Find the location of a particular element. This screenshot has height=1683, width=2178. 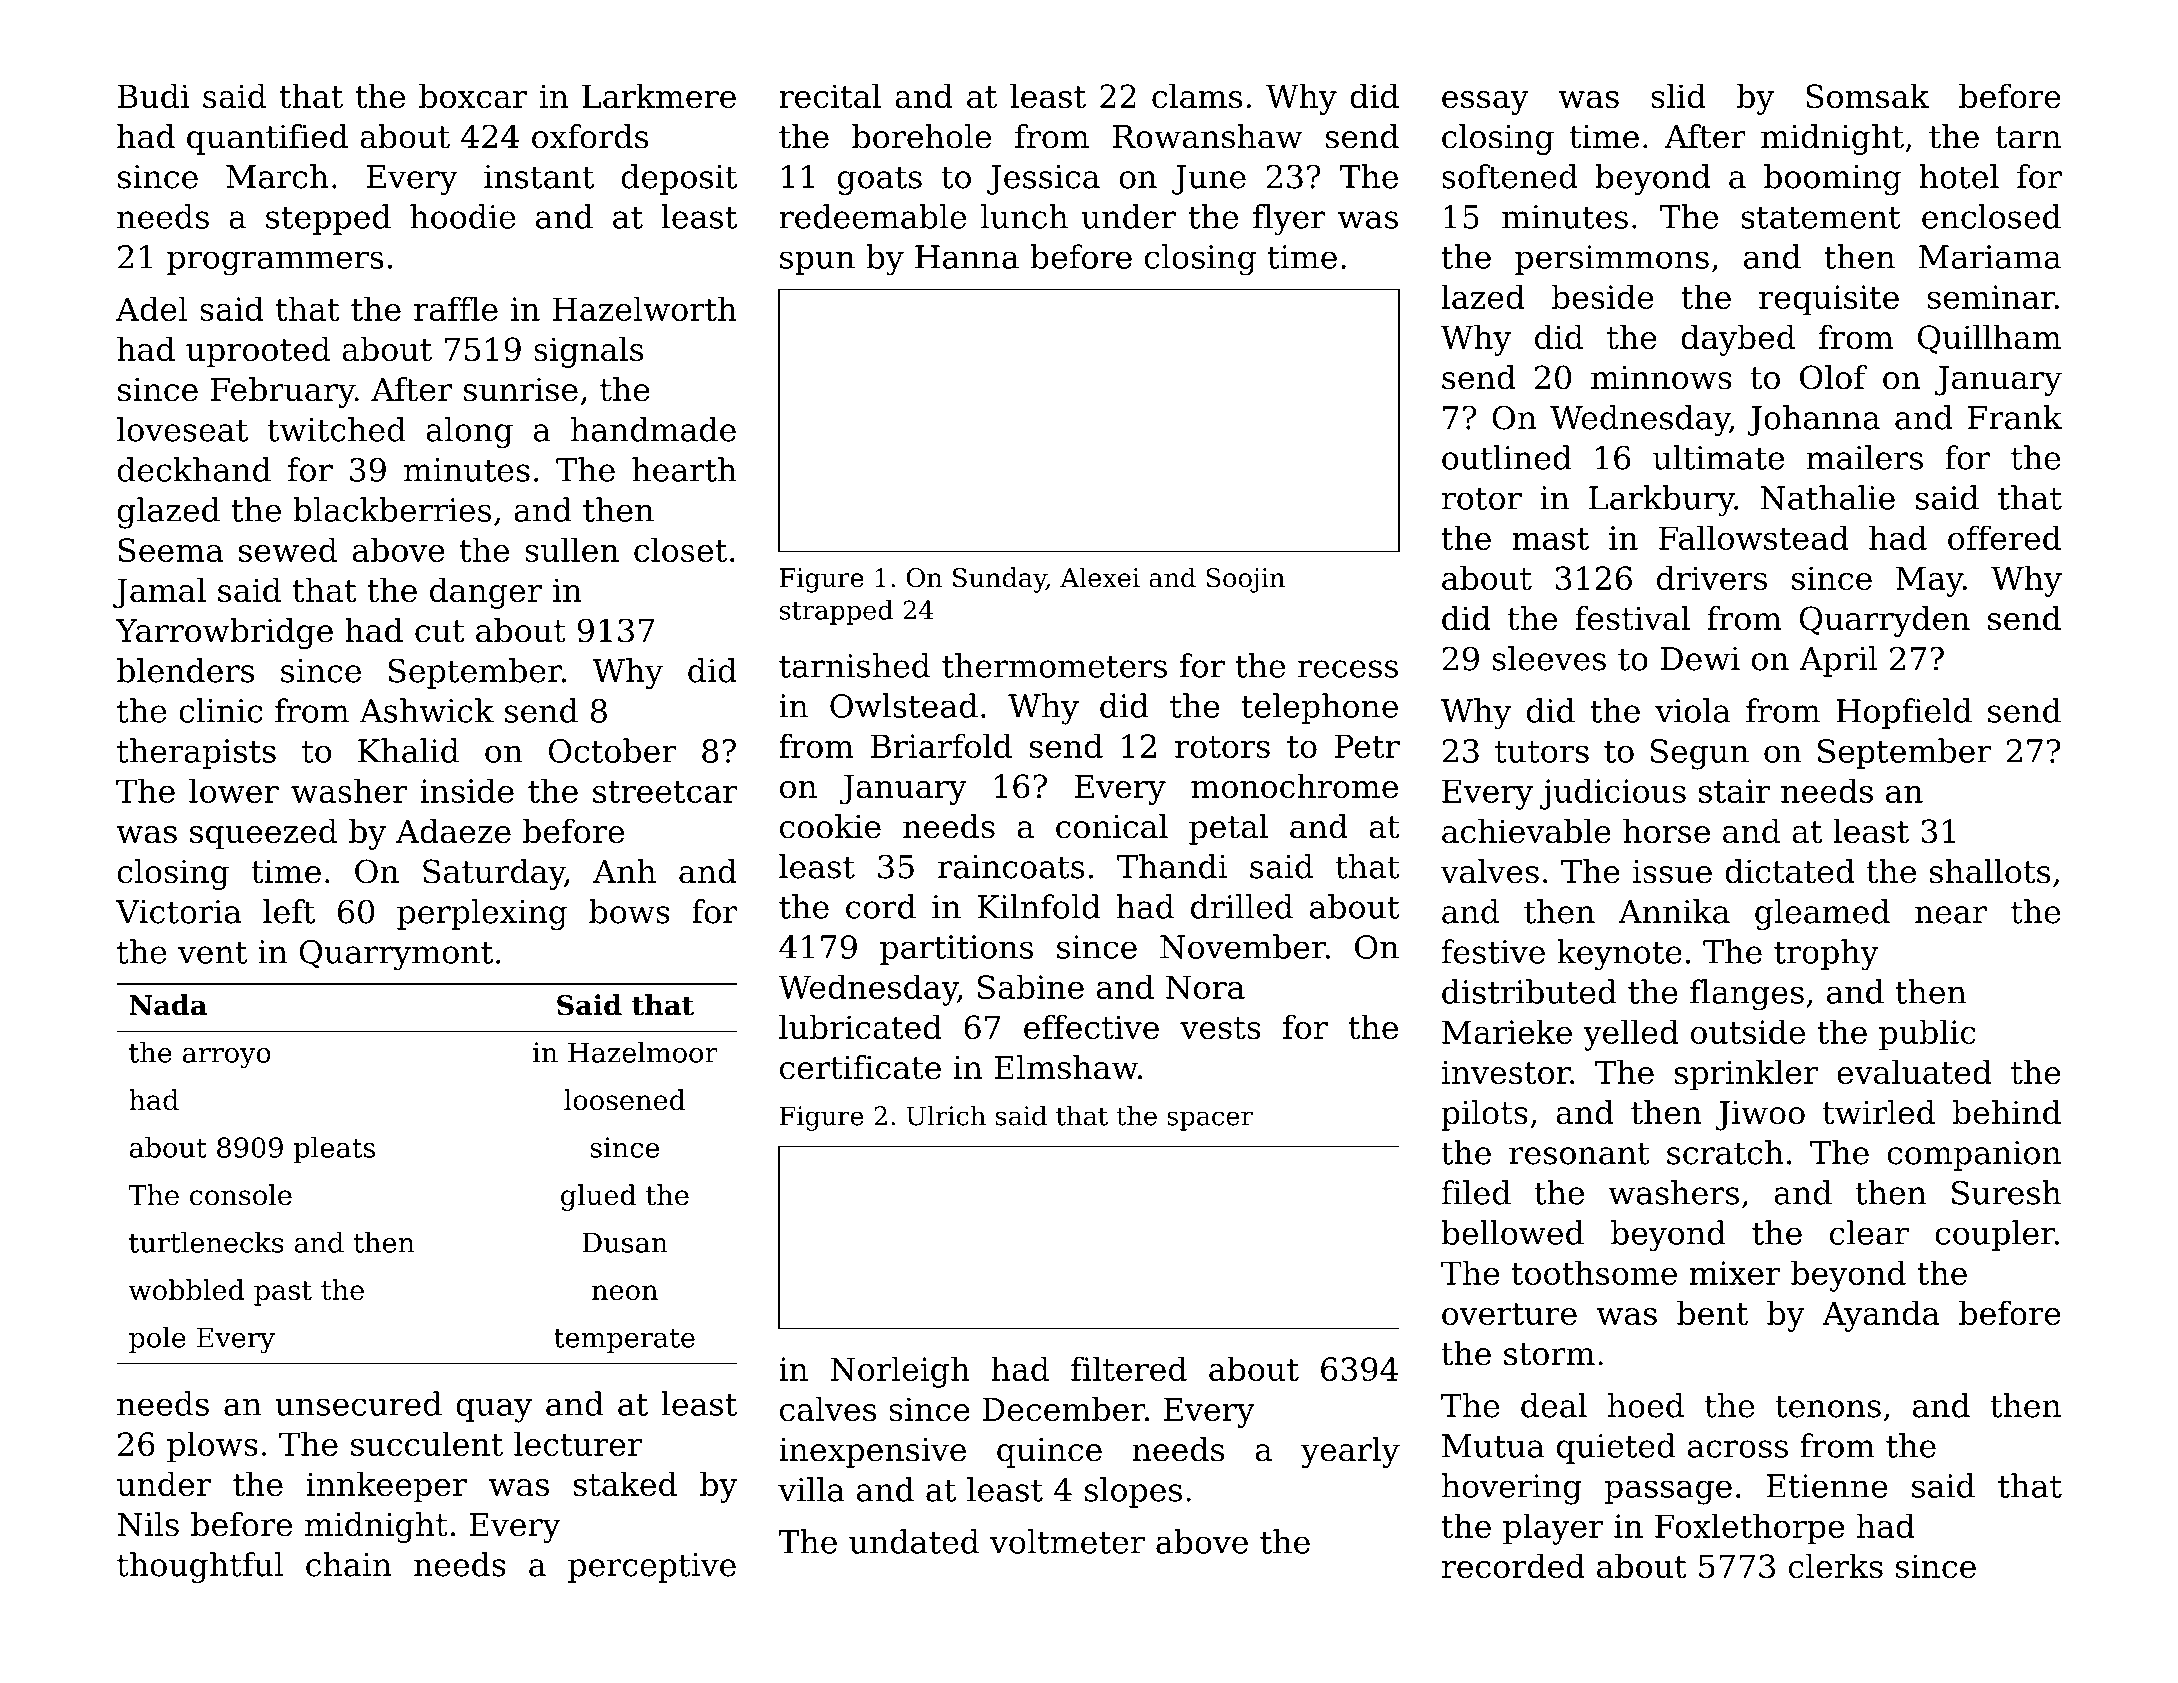

evaluated is located at coordinates (1914, 1072).
